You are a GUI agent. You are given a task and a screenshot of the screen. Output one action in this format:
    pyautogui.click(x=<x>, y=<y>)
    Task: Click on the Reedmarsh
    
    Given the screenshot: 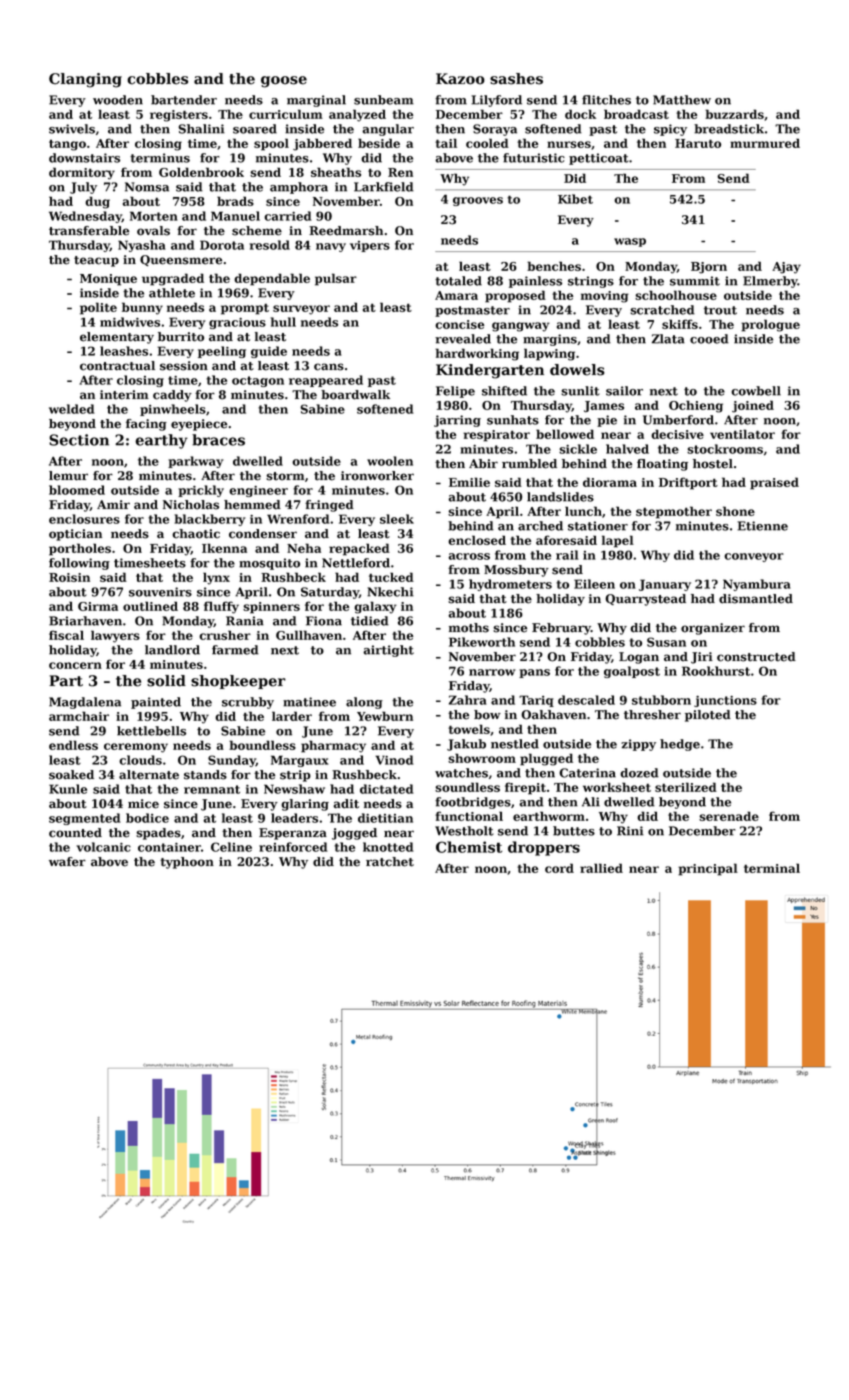 What is the action you would take?
    pyautogui.click(x=346, y=231)
